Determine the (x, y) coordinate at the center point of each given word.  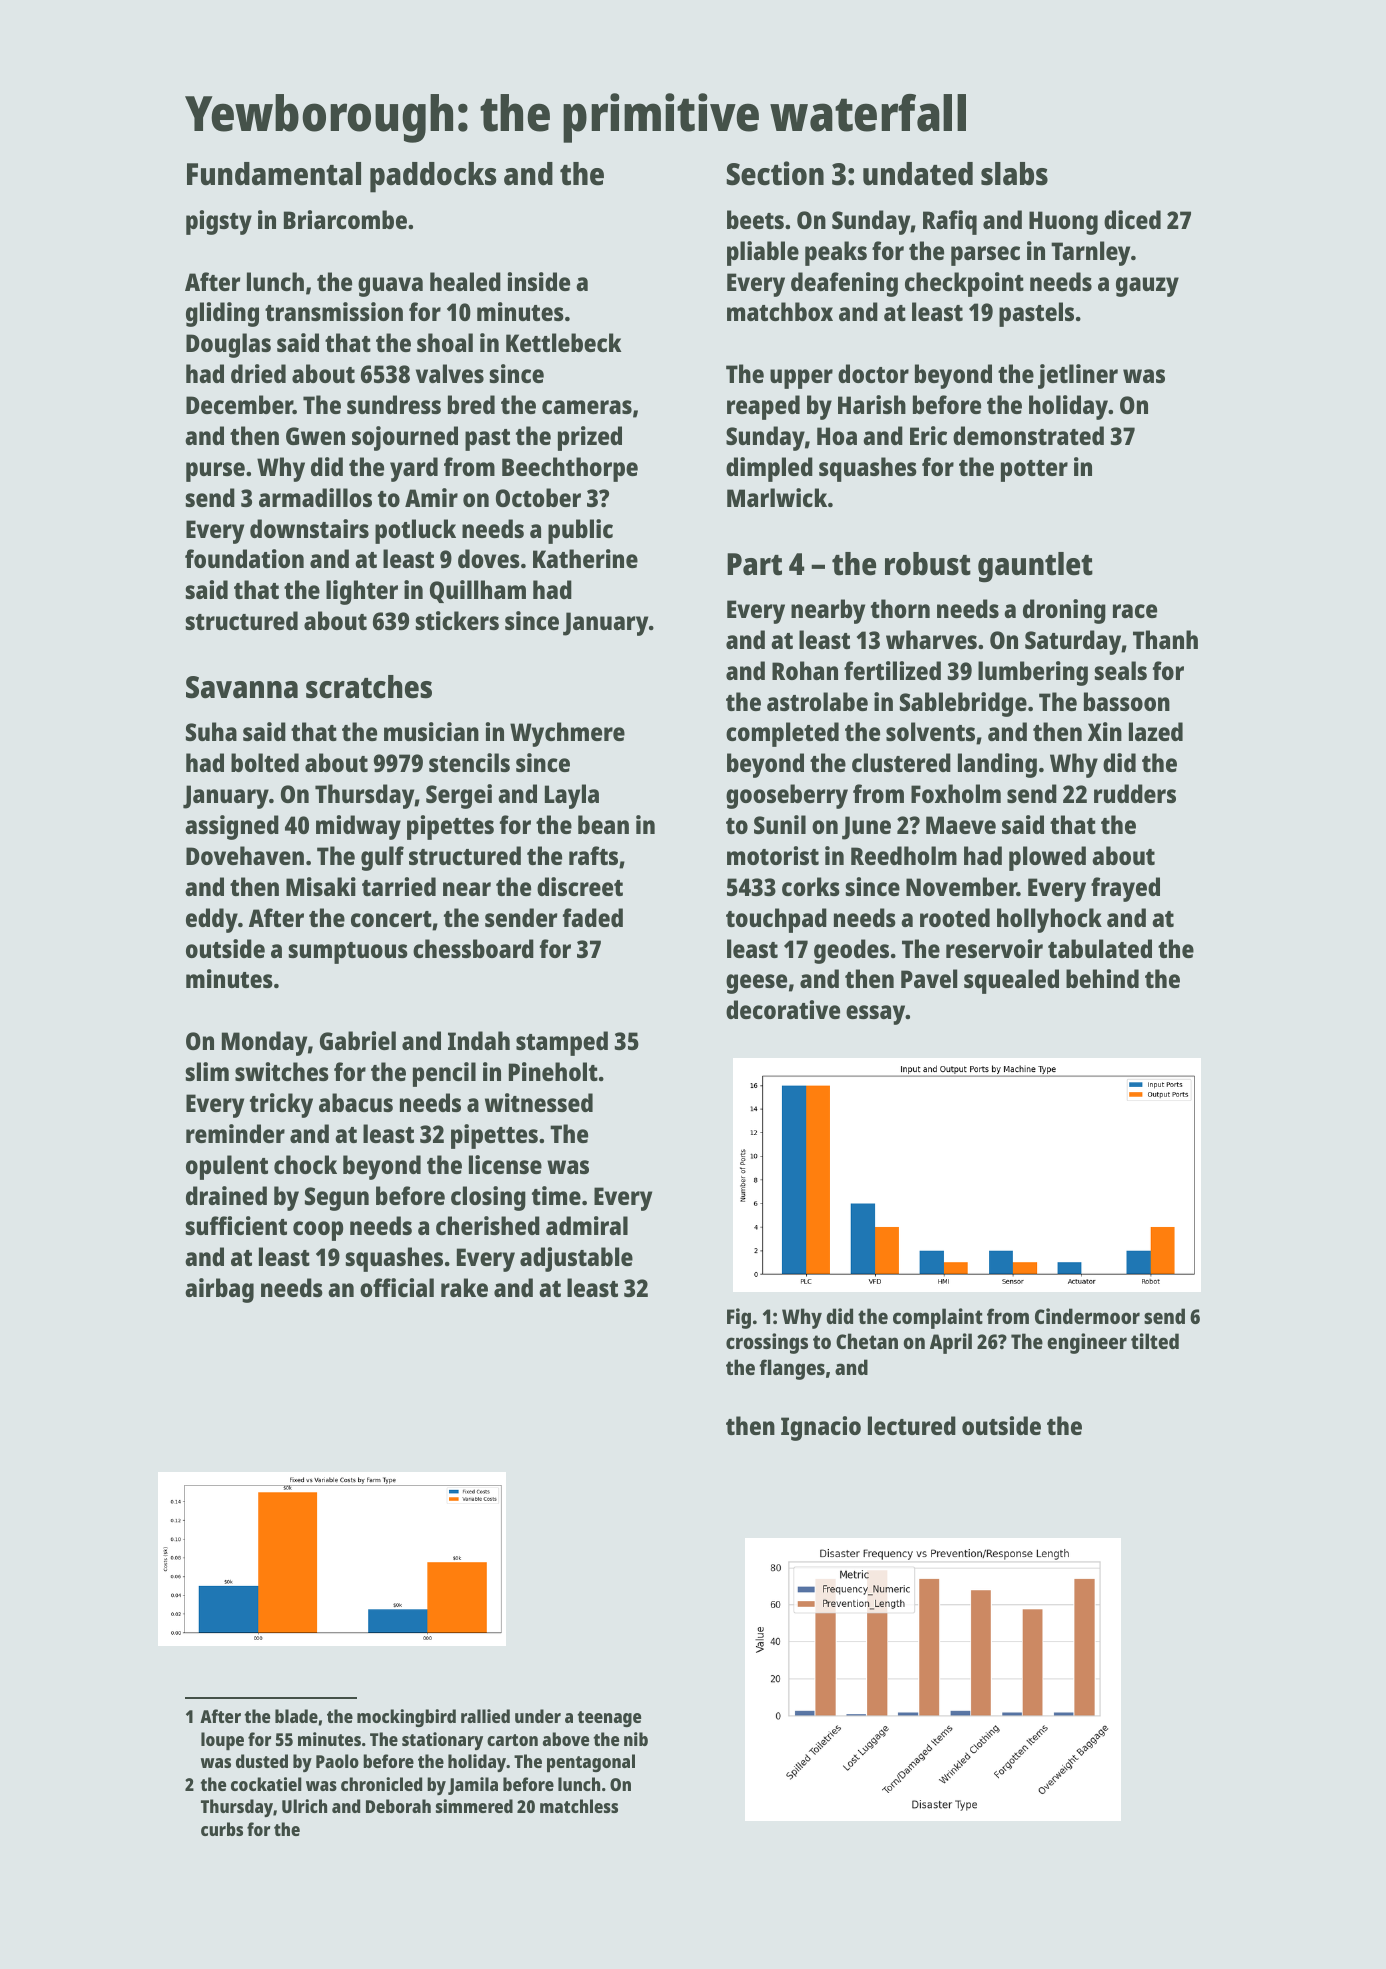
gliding (222, 314)
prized (590, 438)
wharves (931, 639)
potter (1034, 471)
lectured (912, 1425)
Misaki (321, 886)
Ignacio (821, 1428)
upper (801, 379)
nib (636, 1739)
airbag (219, 1290)
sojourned (405, 438)
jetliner (1078, 376)
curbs (222, 1829)
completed (782, 734)
